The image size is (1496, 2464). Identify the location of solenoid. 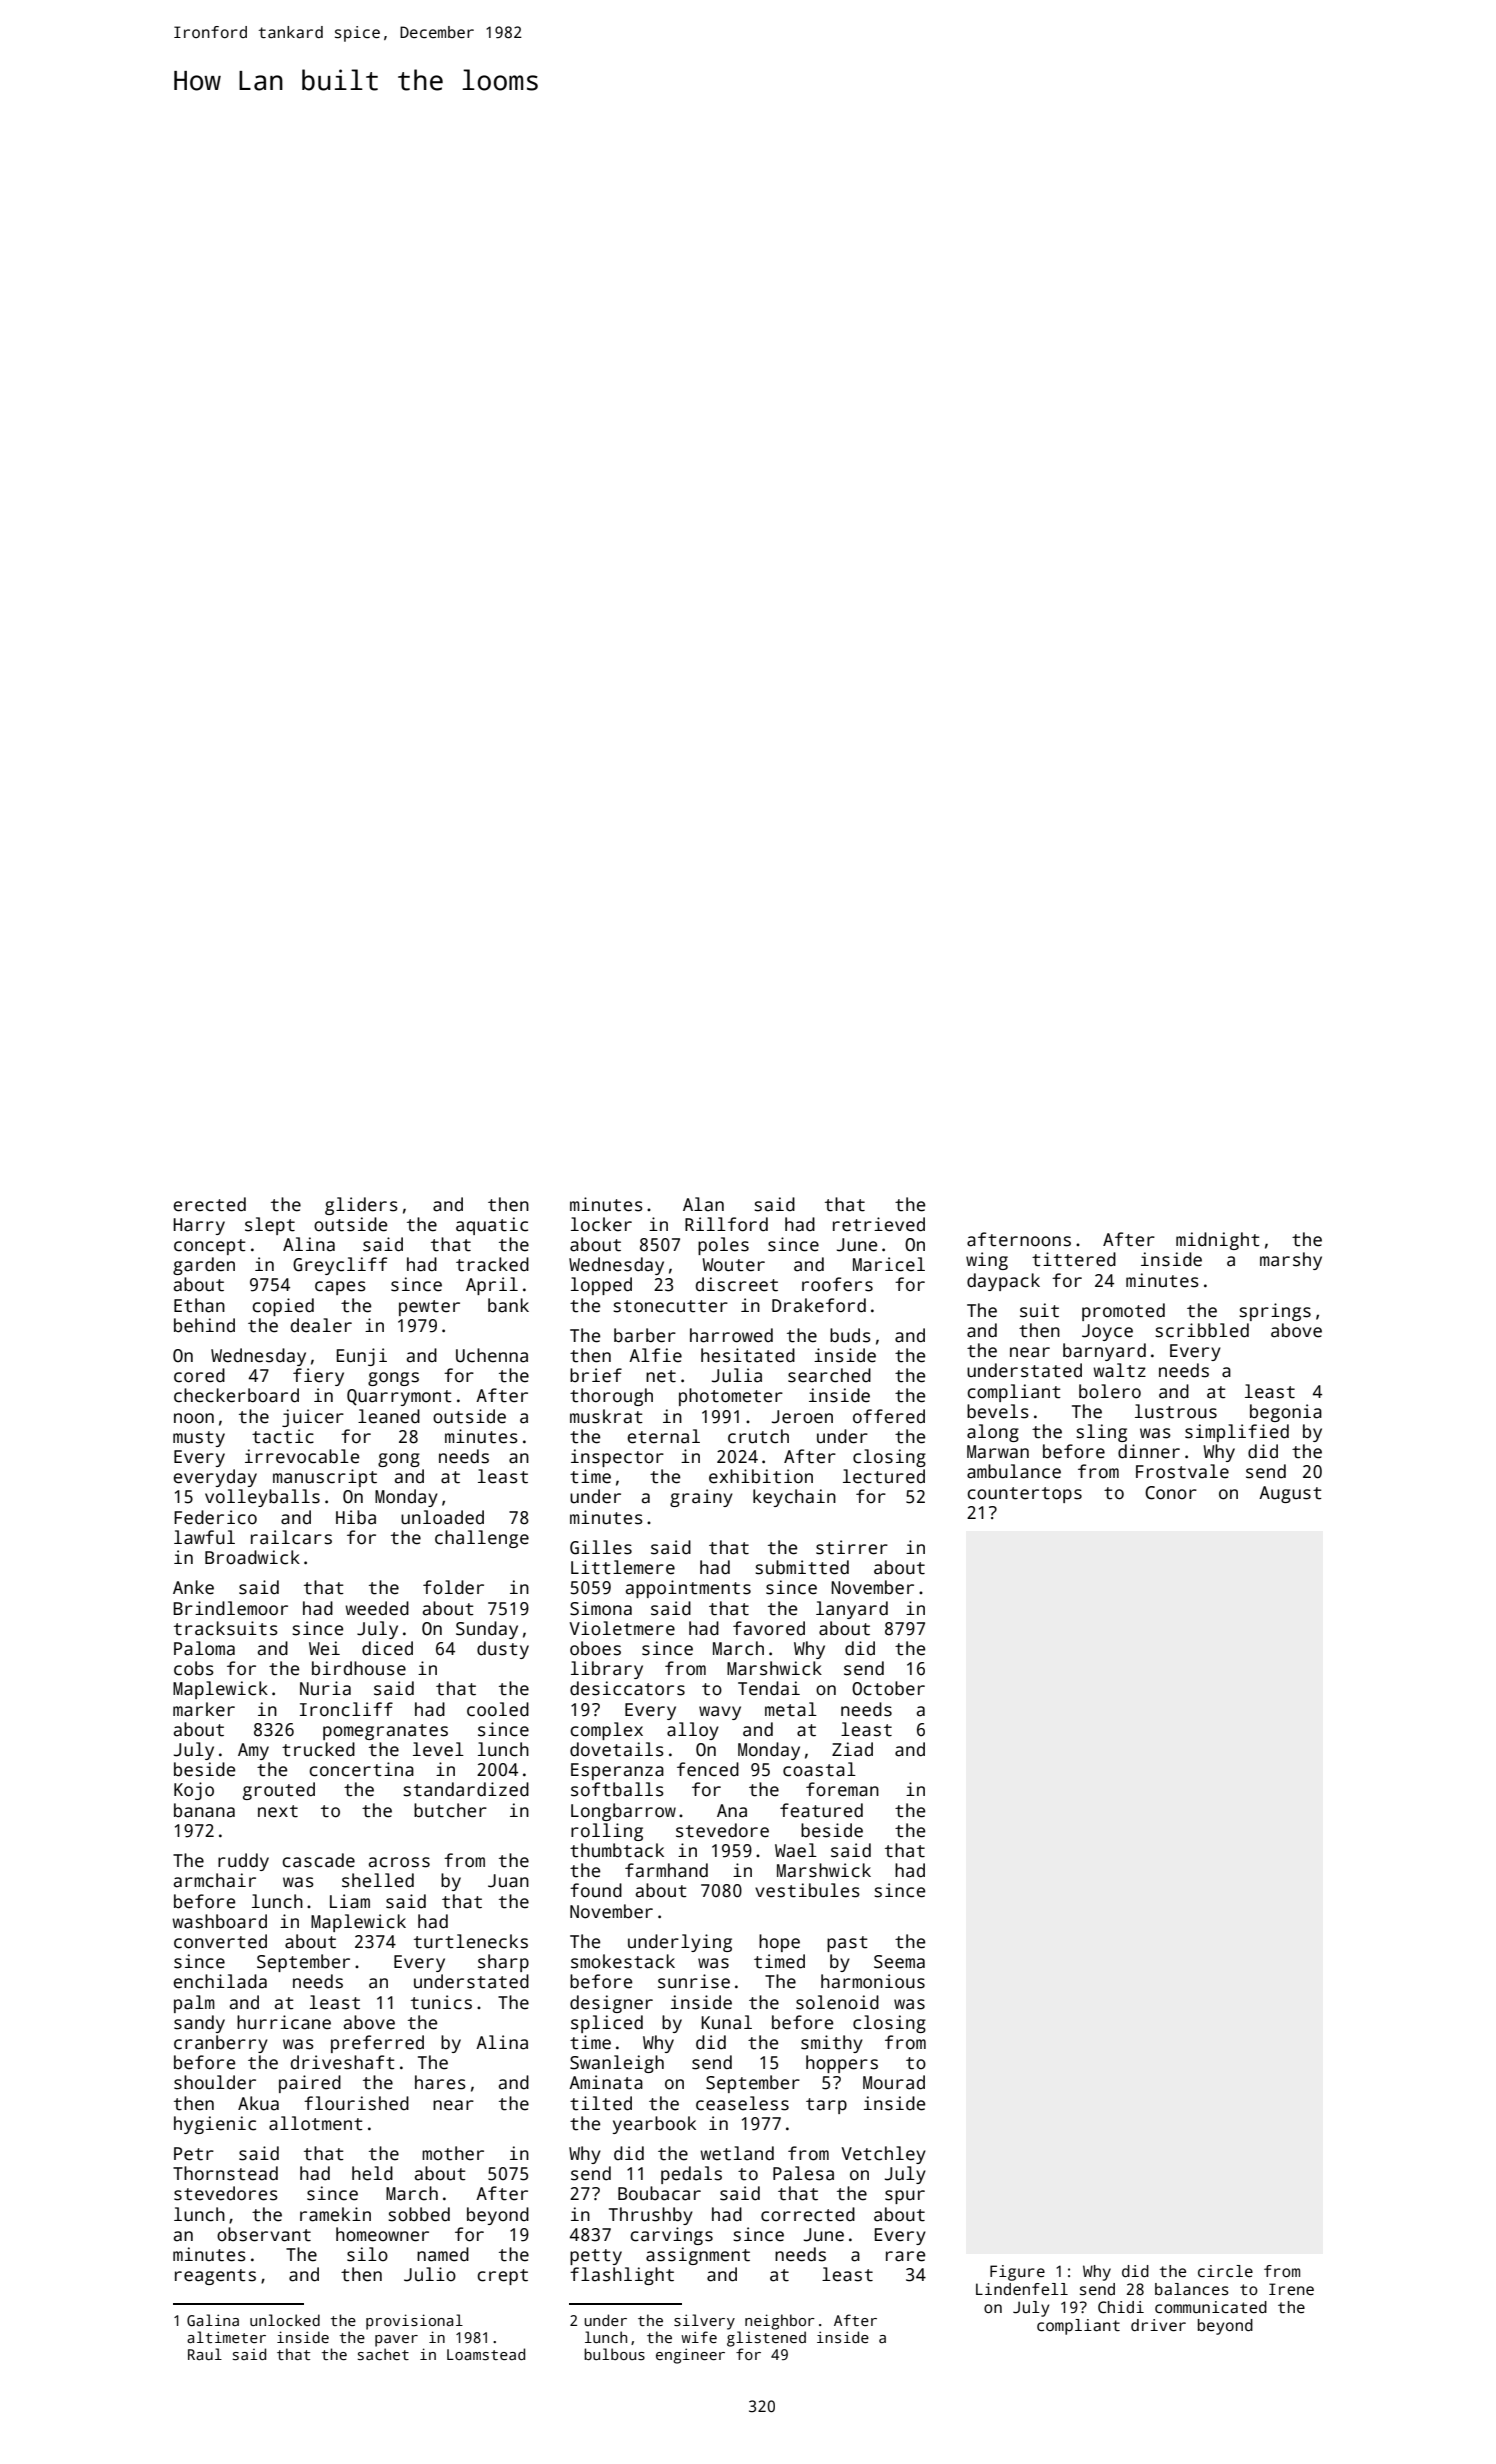
(837, 2002).
